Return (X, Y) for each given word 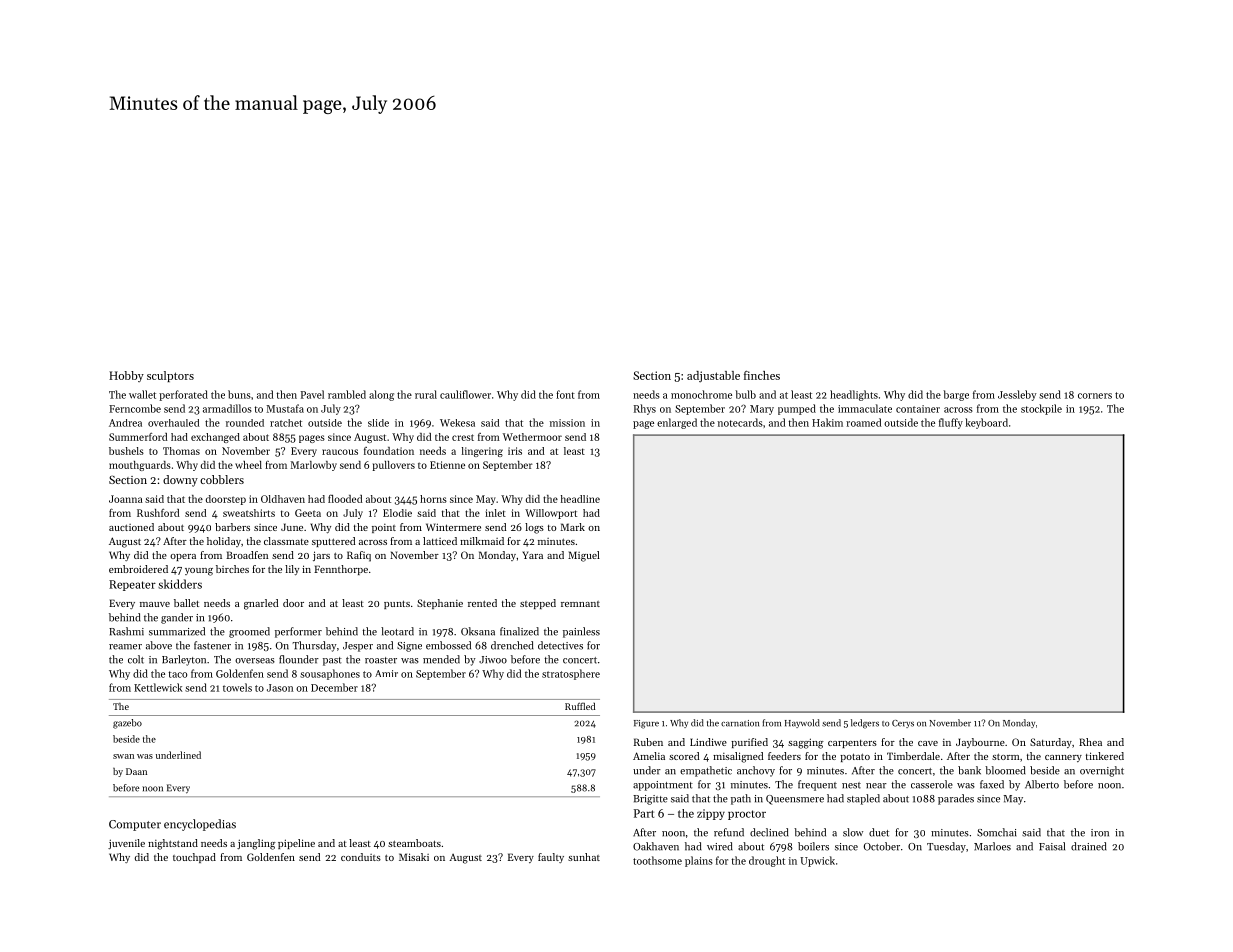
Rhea (1090, 742)
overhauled (174, 423)
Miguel (584, 556)
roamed (864, 422)
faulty (551, 858)
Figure (646, 724)
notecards (740, 422)
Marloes (992, 846)
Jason (280, 688)
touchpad (194, 858)
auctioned (131, 527)
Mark (573, 527)
